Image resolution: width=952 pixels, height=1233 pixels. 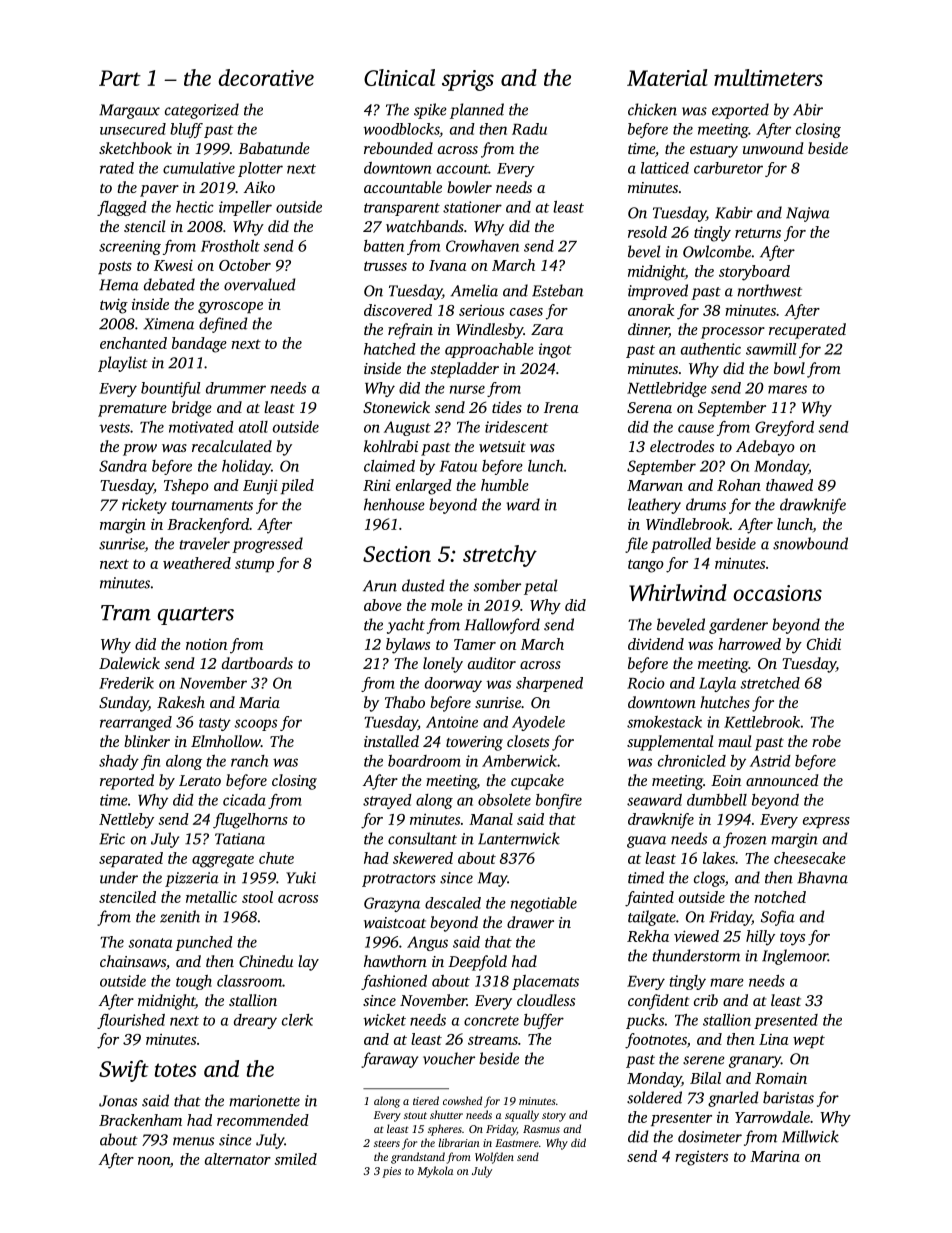 I want to click on stool, so click(x=257, y=897).
